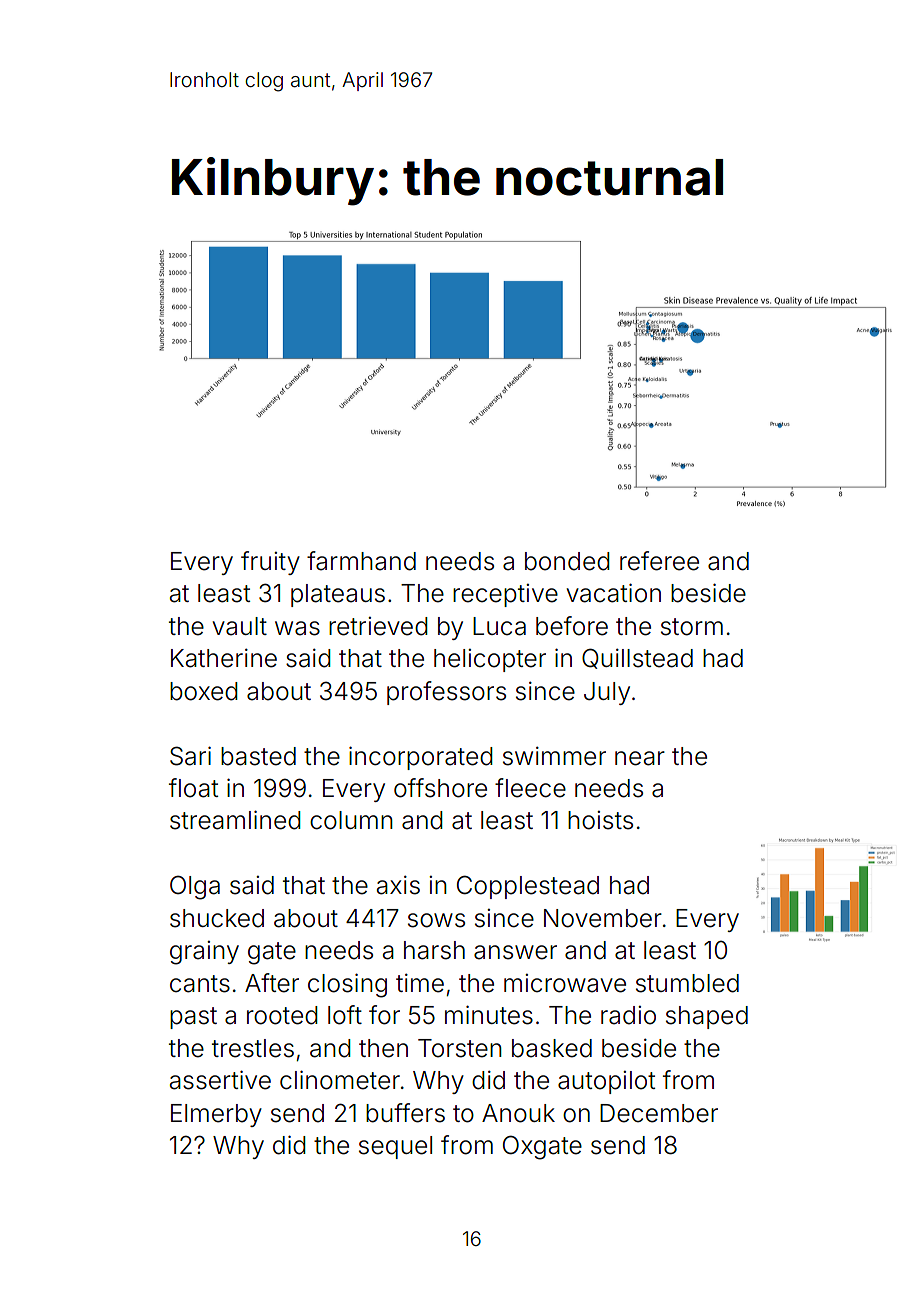 The height and width of the image is (1311, 924). Describe the element at coordinates (190, 756) in the image. I see `Sari` at that location.
